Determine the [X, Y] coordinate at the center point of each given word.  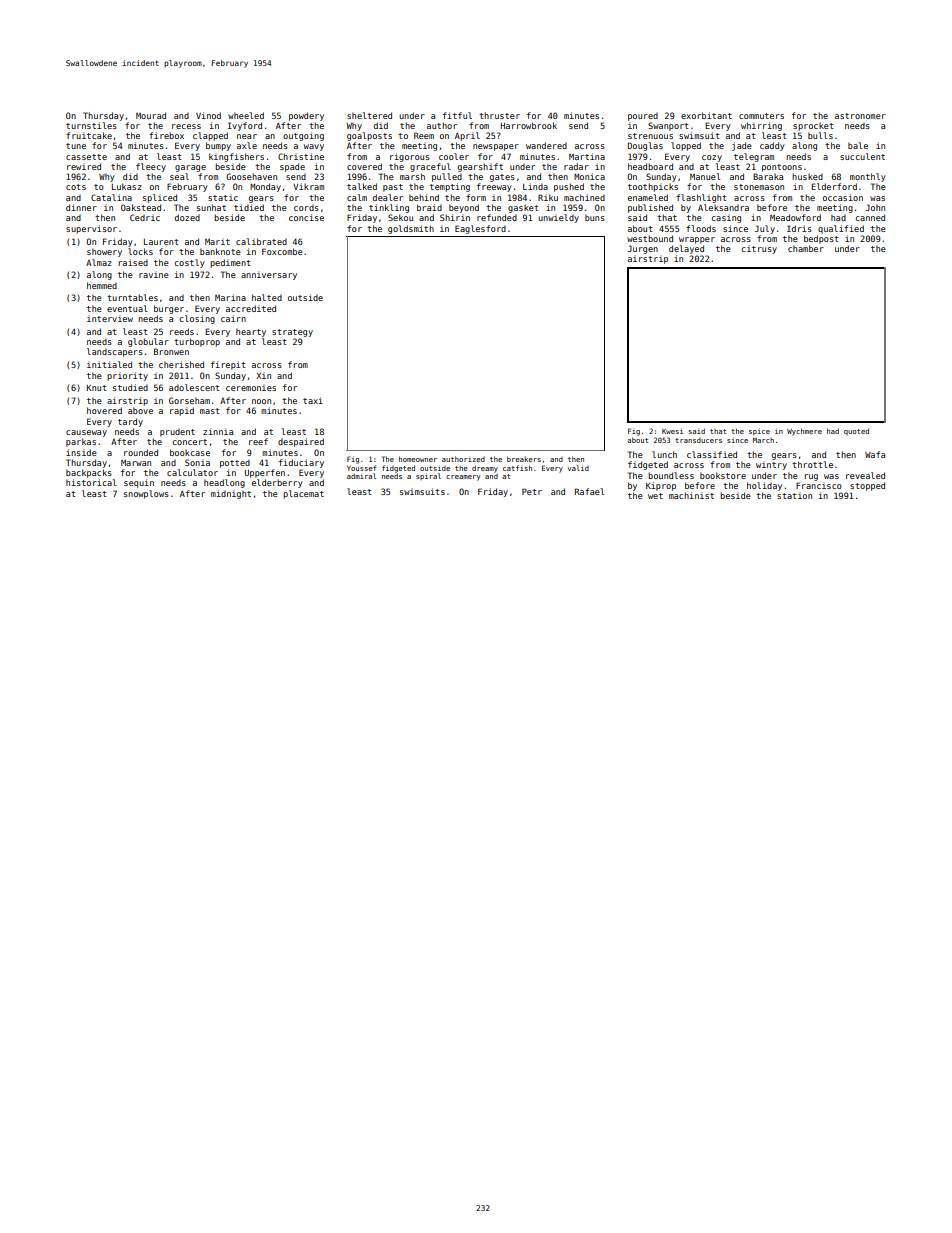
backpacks [89, 473]
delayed [686, 249]
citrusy [759, 249]
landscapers [115, 352]
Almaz [99, 262]
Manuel [705, 176]
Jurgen [643, 249]
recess [186, 126]
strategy [292, 333]
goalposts [369, 136]
